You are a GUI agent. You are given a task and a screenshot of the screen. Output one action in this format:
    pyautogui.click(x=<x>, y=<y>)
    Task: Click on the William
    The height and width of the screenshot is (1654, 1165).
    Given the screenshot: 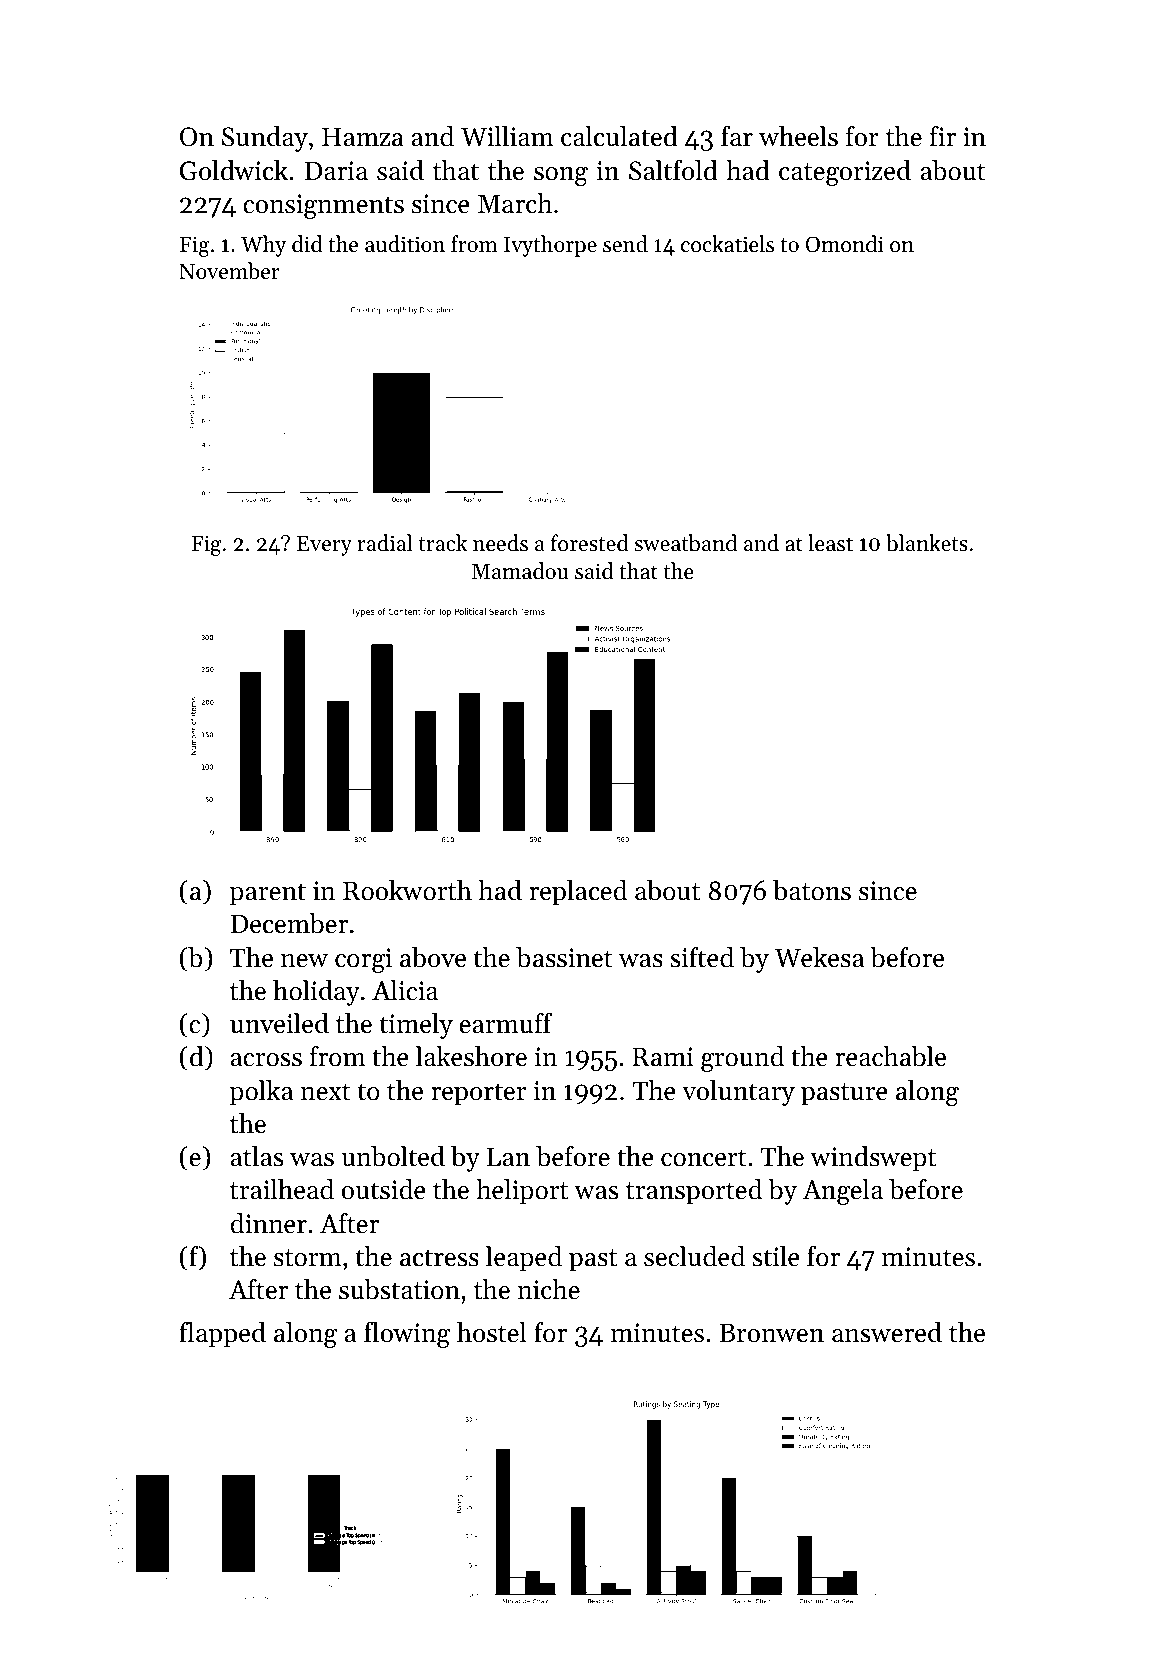 What is the action you would take?
    pyautogui.click(x=507, y=136)
